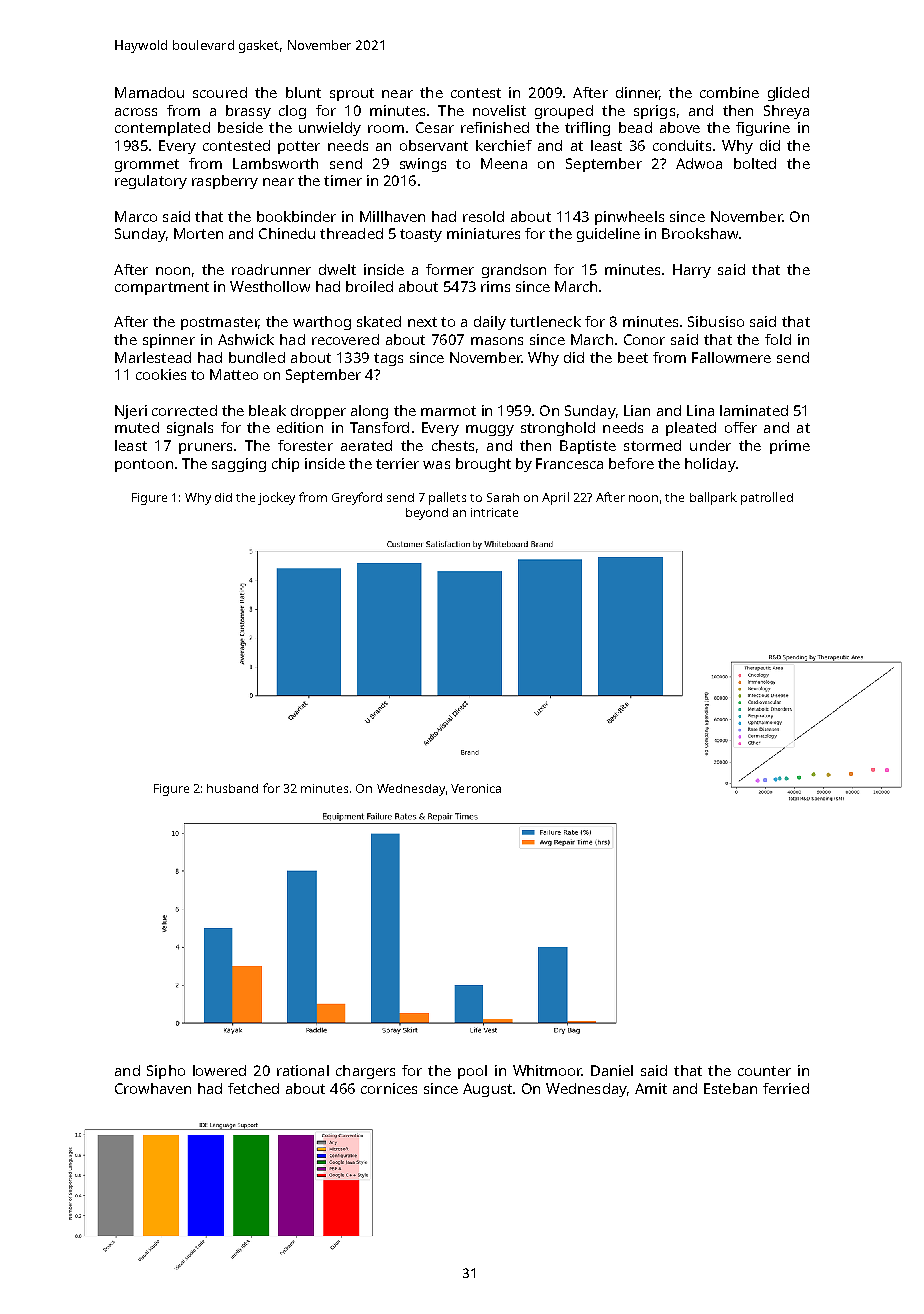 This image has height=1314, width=924. Describe the element at coordinates (476, 788) in the image. I see `Veronica` at that location.
